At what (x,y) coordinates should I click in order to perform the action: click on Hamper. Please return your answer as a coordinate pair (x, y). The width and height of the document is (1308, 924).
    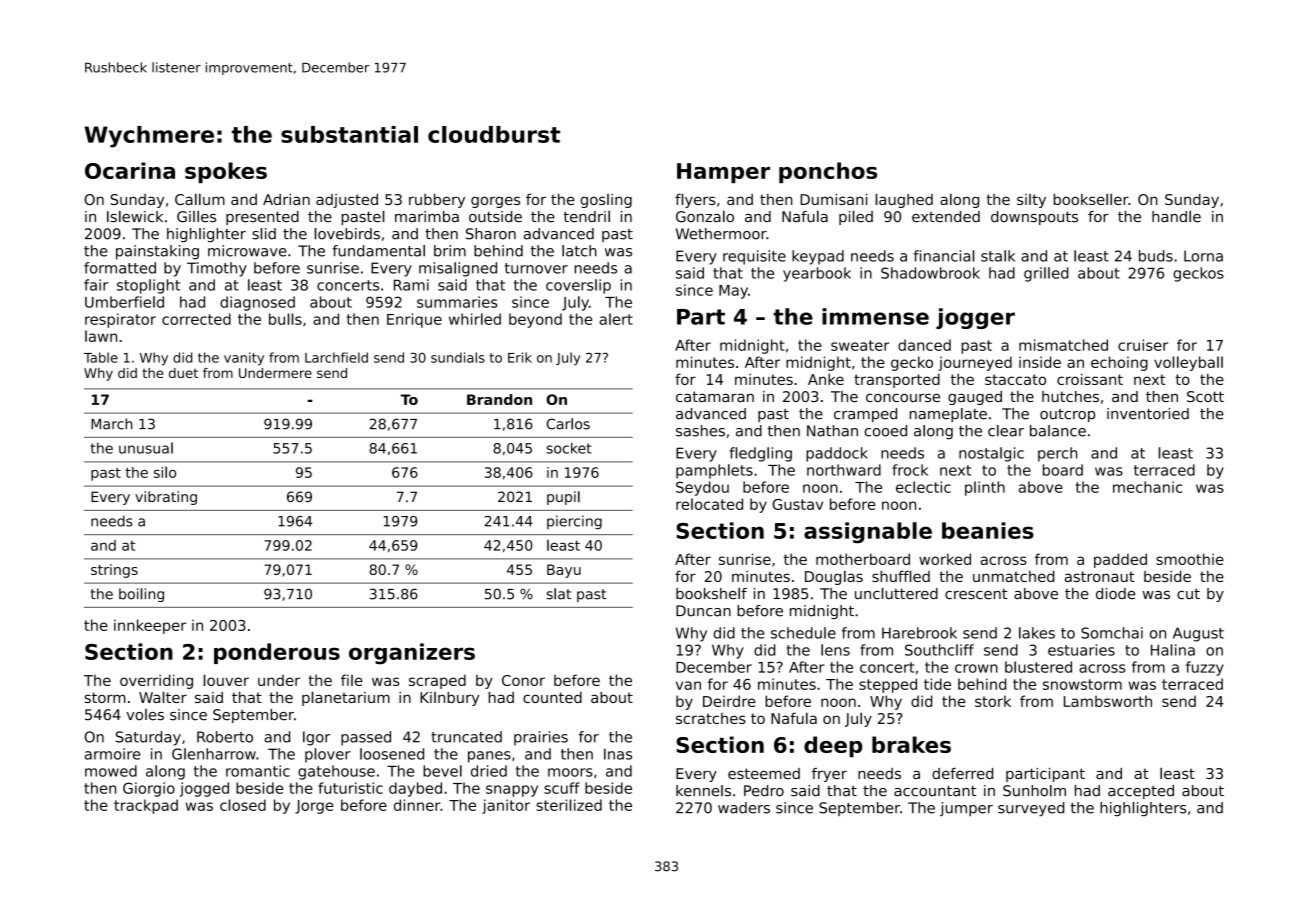
    Looking at the image, I should click on (723, 173).
